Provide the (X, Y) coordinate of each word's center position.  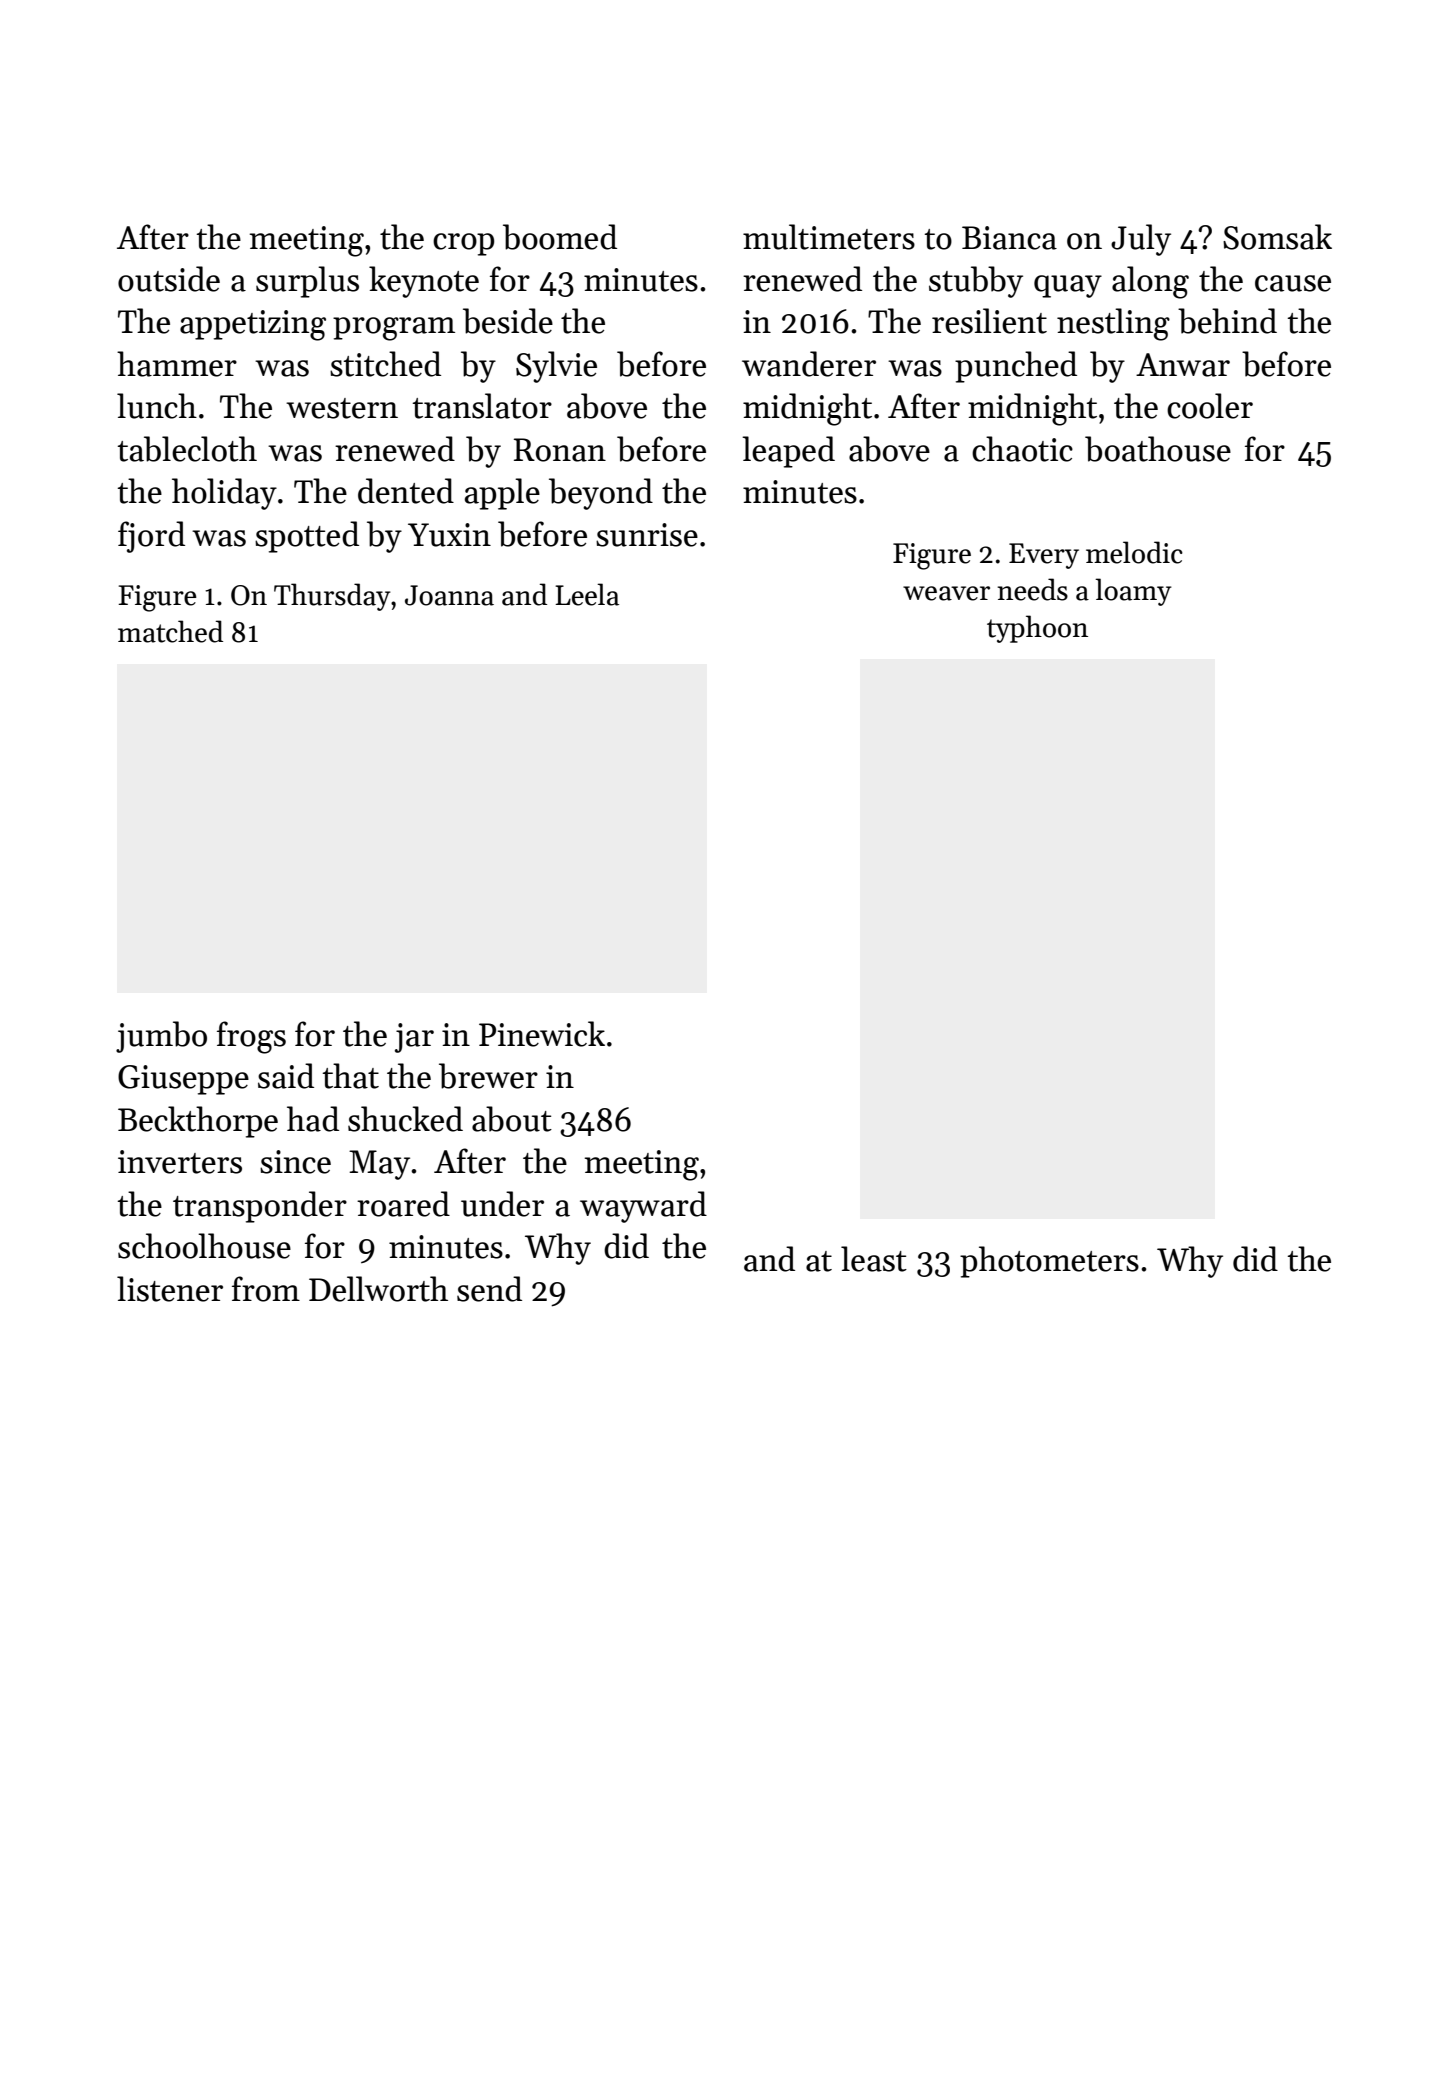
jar (414, 1038)
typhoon (1037, 629)
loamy (1133, 592)
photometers (1049, 1262)
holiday (224, 494)
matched (170, 631)
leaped (788, 452)
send (489, 1289)
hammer (177, 364)
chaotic (1022, 449)
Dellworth (378, 1289)
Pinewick (542, 1034)
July (1141, 240)
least (874, 1259)
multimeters (829, 237)
